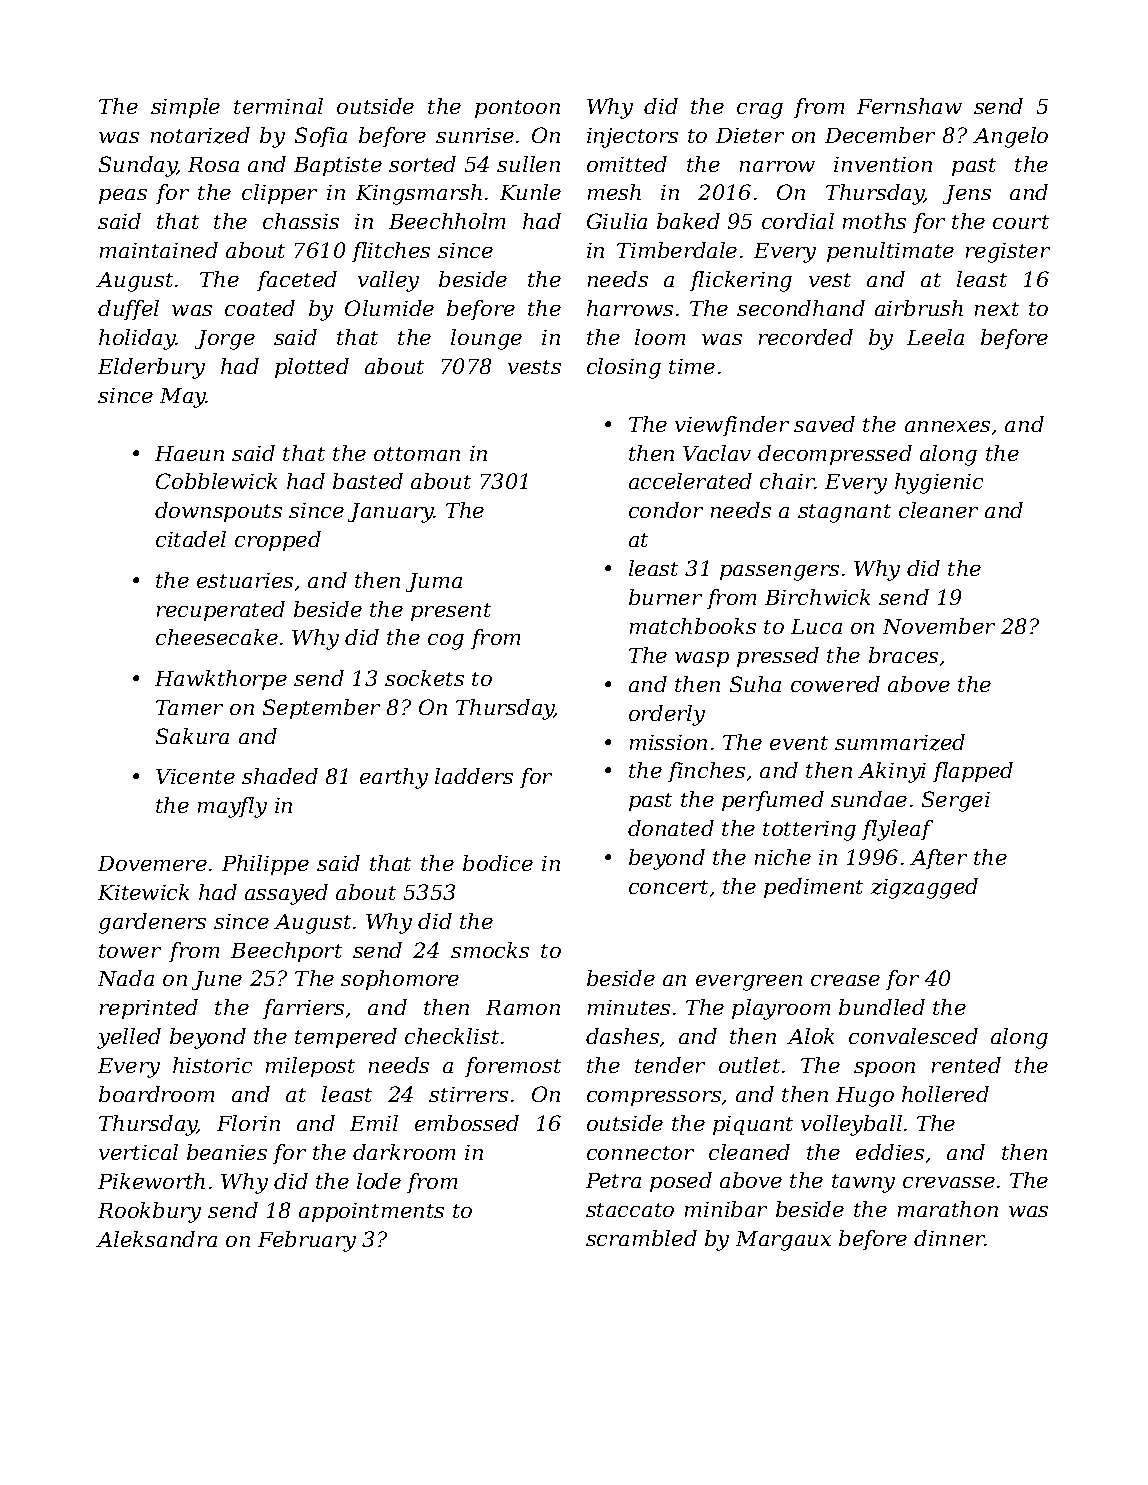 The height and width of the page is (1485, 1148). I want to click on penultimate, so click(890, 252).
